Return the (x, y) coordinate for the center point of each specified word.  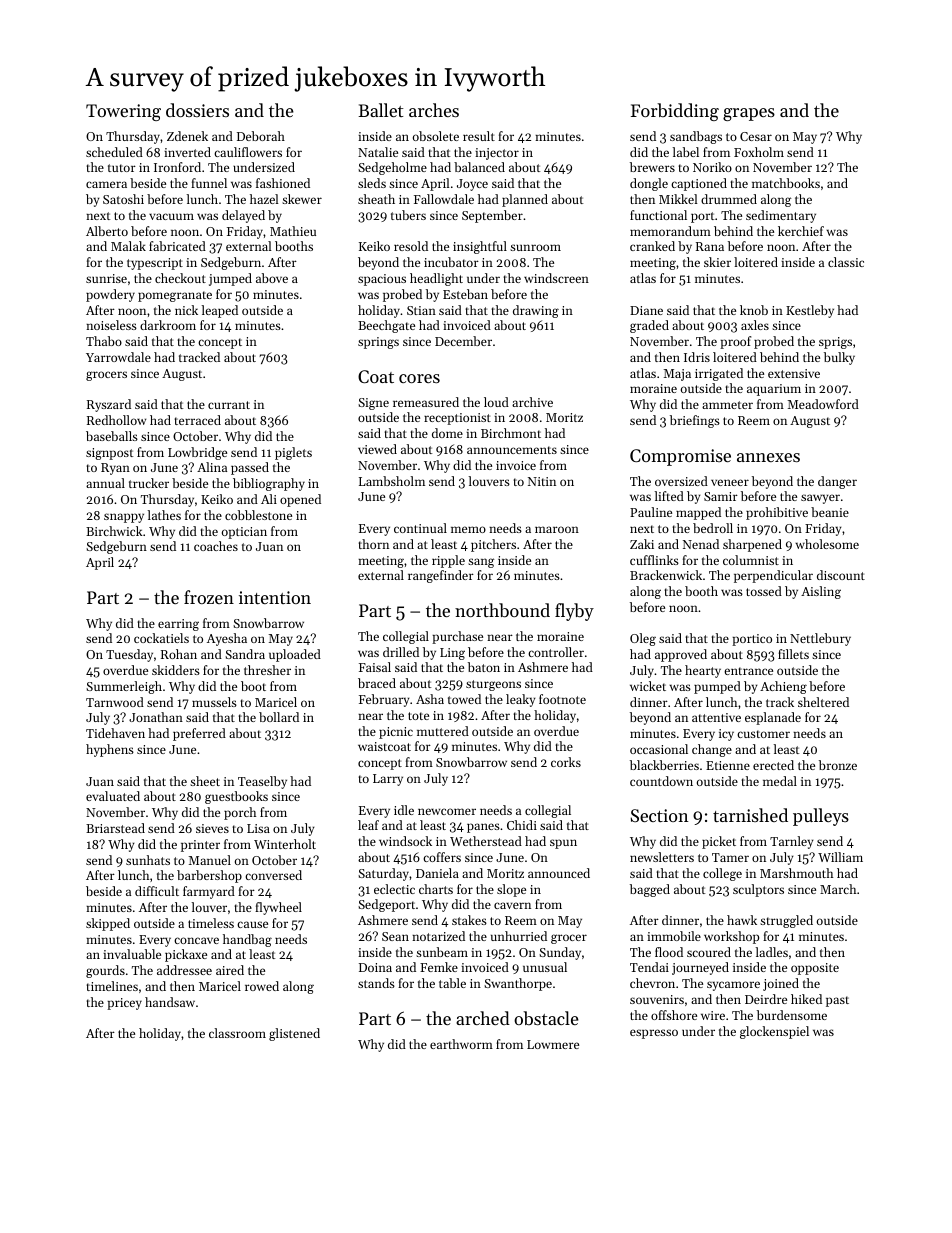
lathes (164, 515)
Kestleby (810, 311)
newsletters (662, 857)
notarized (438, 936)
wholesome (827, 544)
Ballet (380, 110)
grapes (749, 114)
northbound (502, 610)
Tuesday (129, 655)
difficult (157, 891)
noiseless (111, 325)
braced (377, 683)
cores (419, 378)
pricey (124, 1004)
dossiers (197, 110)
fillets (793, 654)
